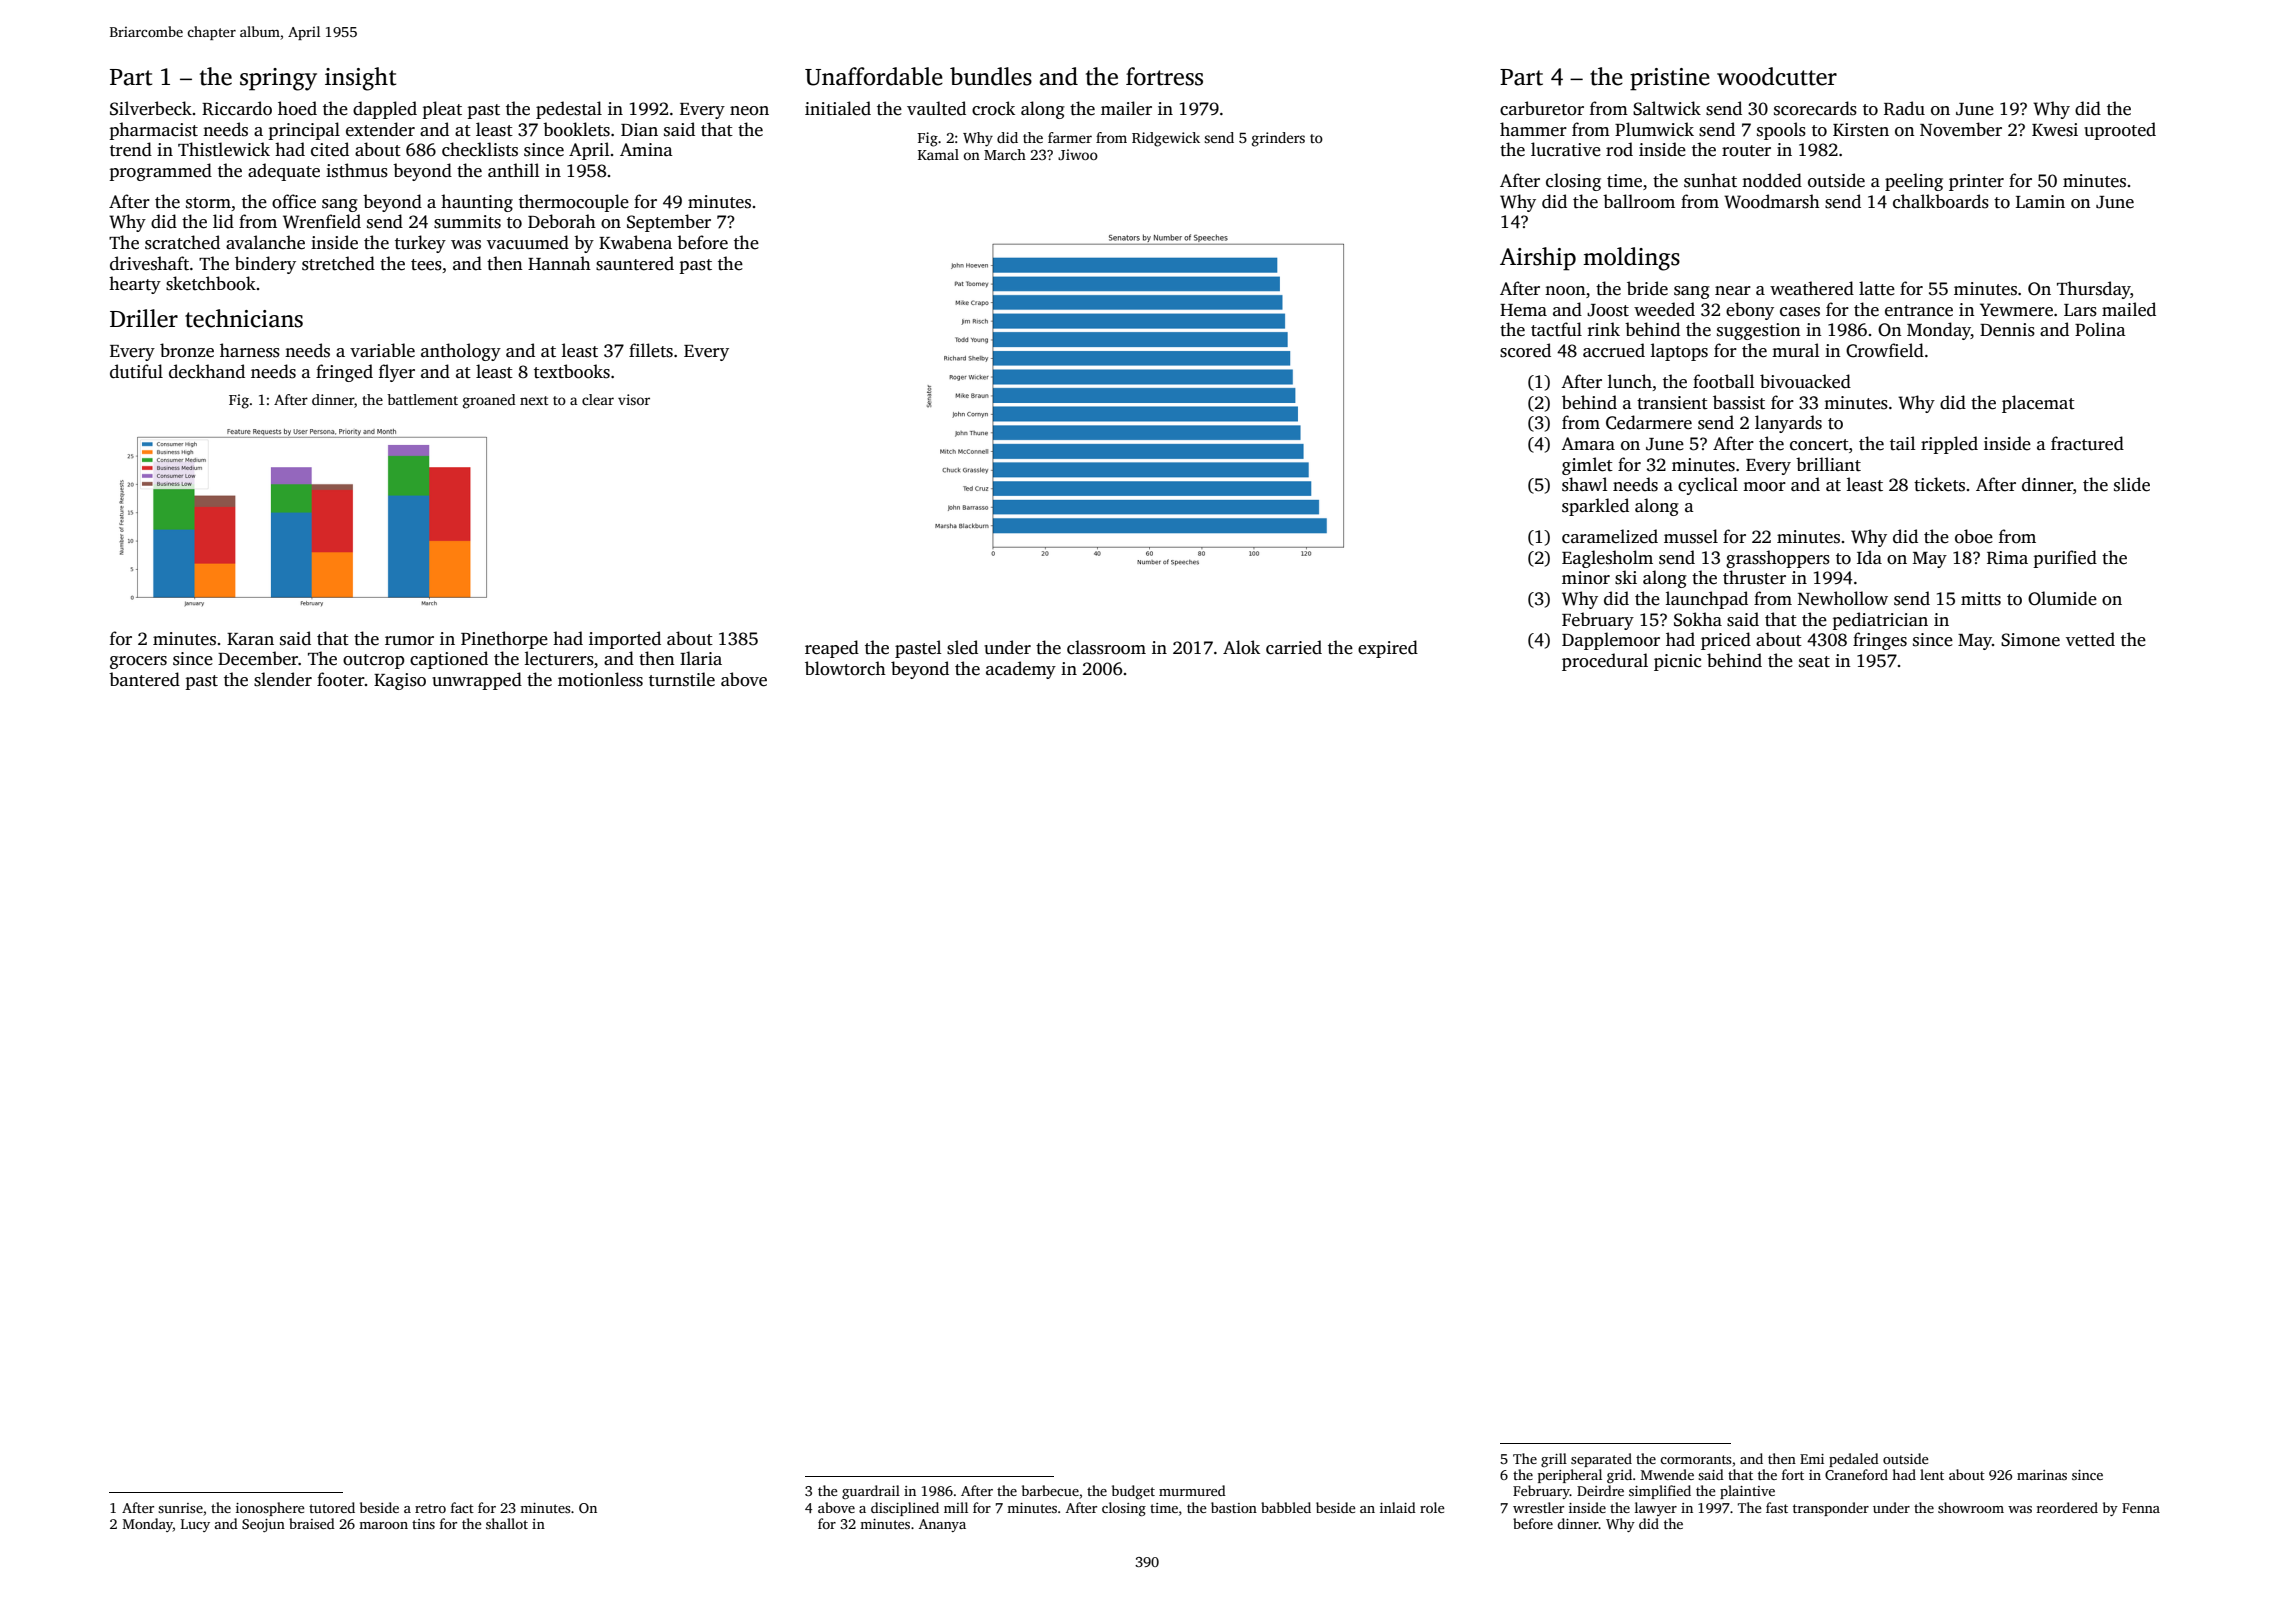  What do you see at coordinates (2040, 201) in the document?
I see `Lamin` at bounding box center [2040, 201].
